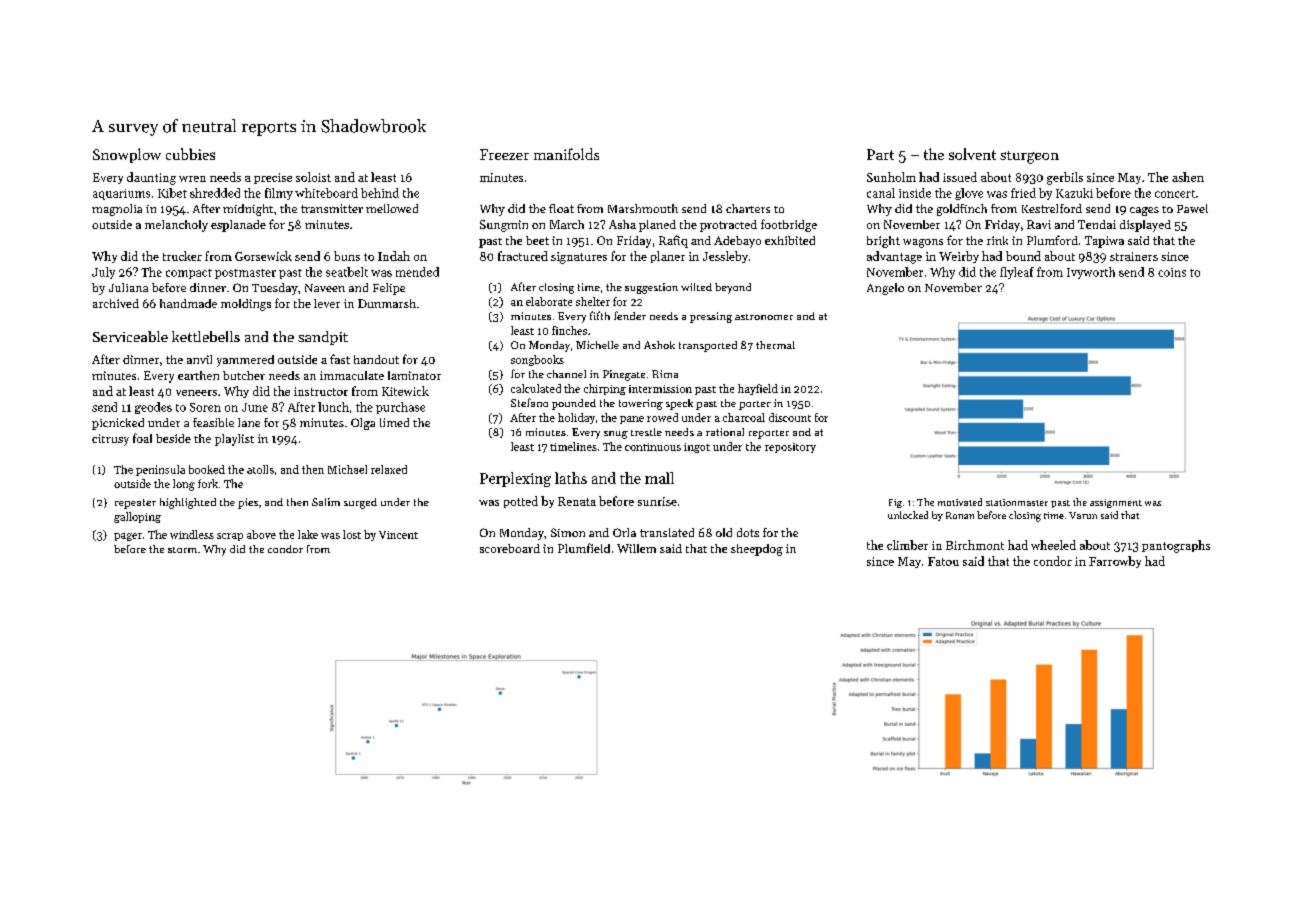 Image resolution: width=1308 pixels, height=924 pixels. What do you see at coordinates (213, 422) in the screenshot?
I see `feasible` at bounding box center [213, 422].
